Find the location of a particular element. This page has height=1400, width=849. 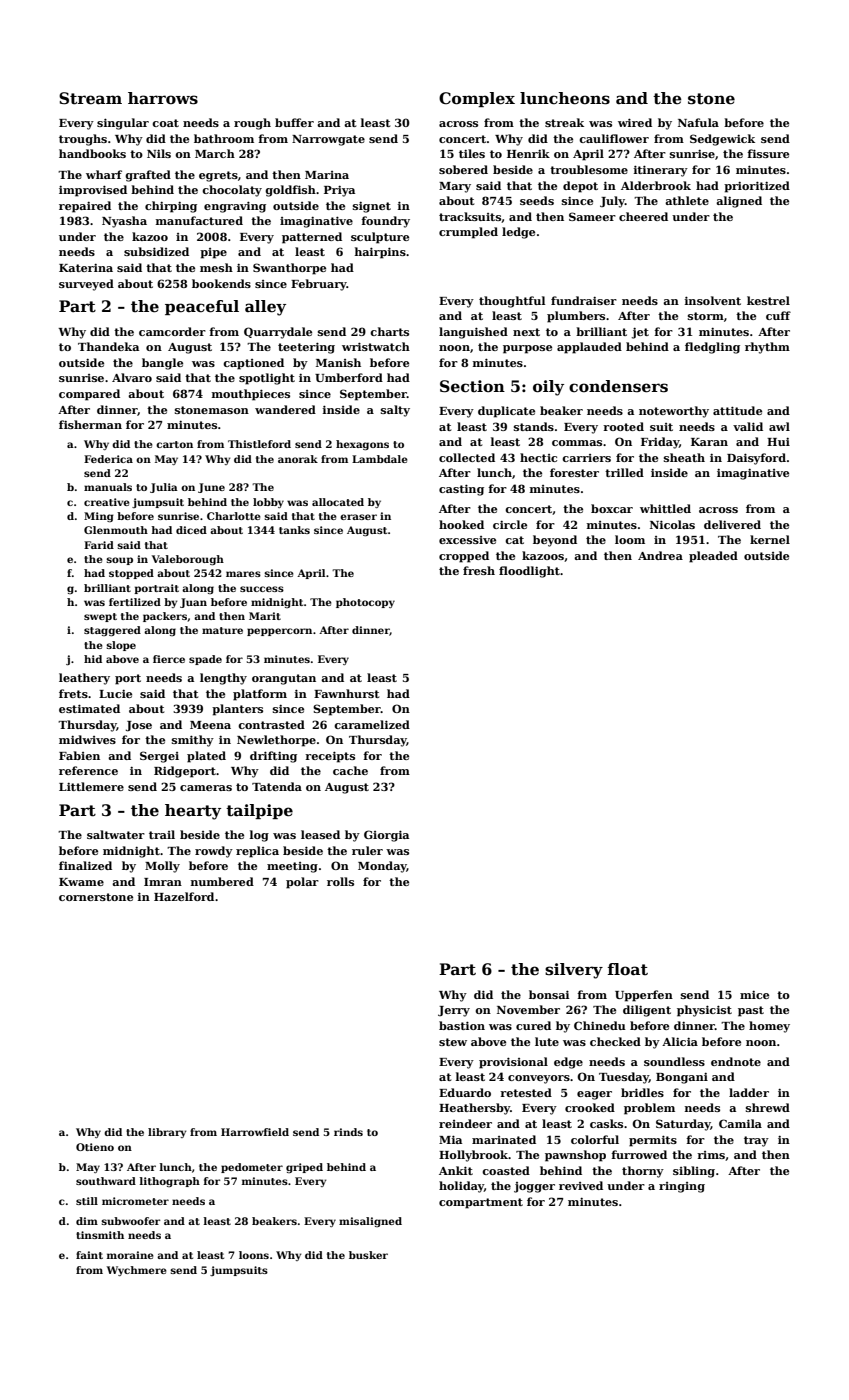

Fawnhurst is located at coordinates (346, 693).
